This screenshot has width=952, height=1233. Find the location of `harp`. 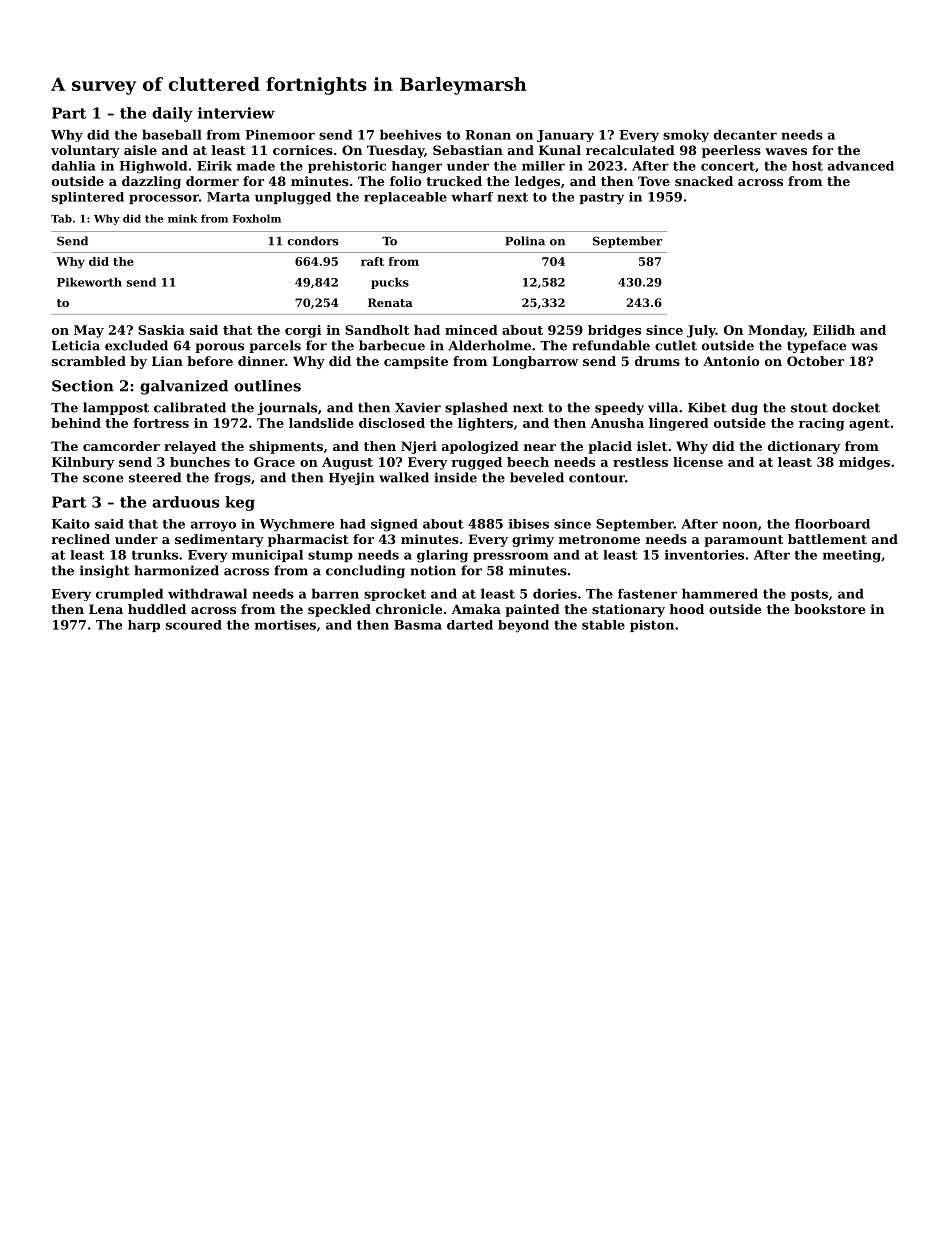

harp is located at coordinates (144, 626).
